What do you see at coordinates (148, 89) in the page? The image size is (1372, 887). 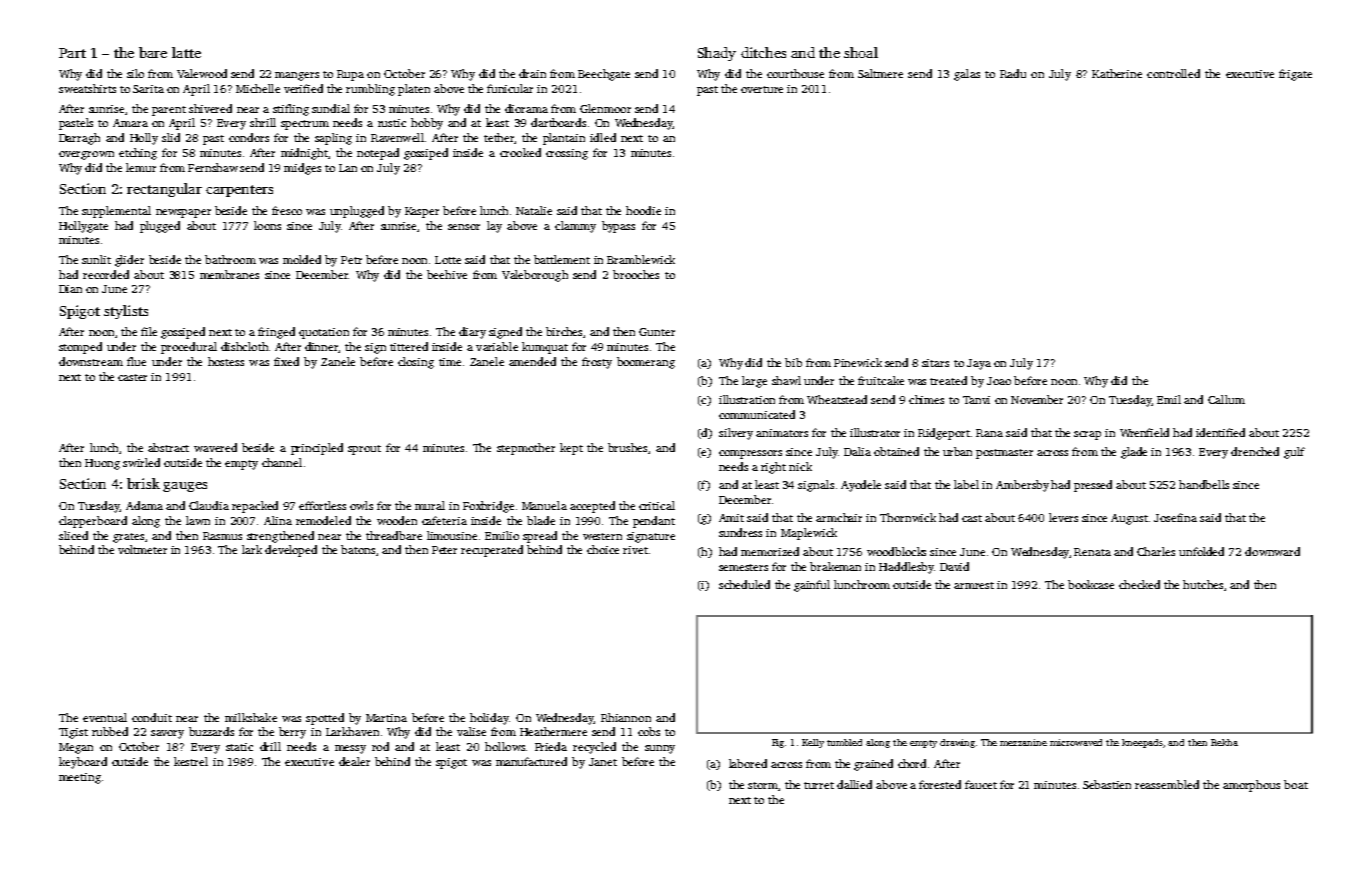 I see `Sarita` at bounding box center [148, 89].
